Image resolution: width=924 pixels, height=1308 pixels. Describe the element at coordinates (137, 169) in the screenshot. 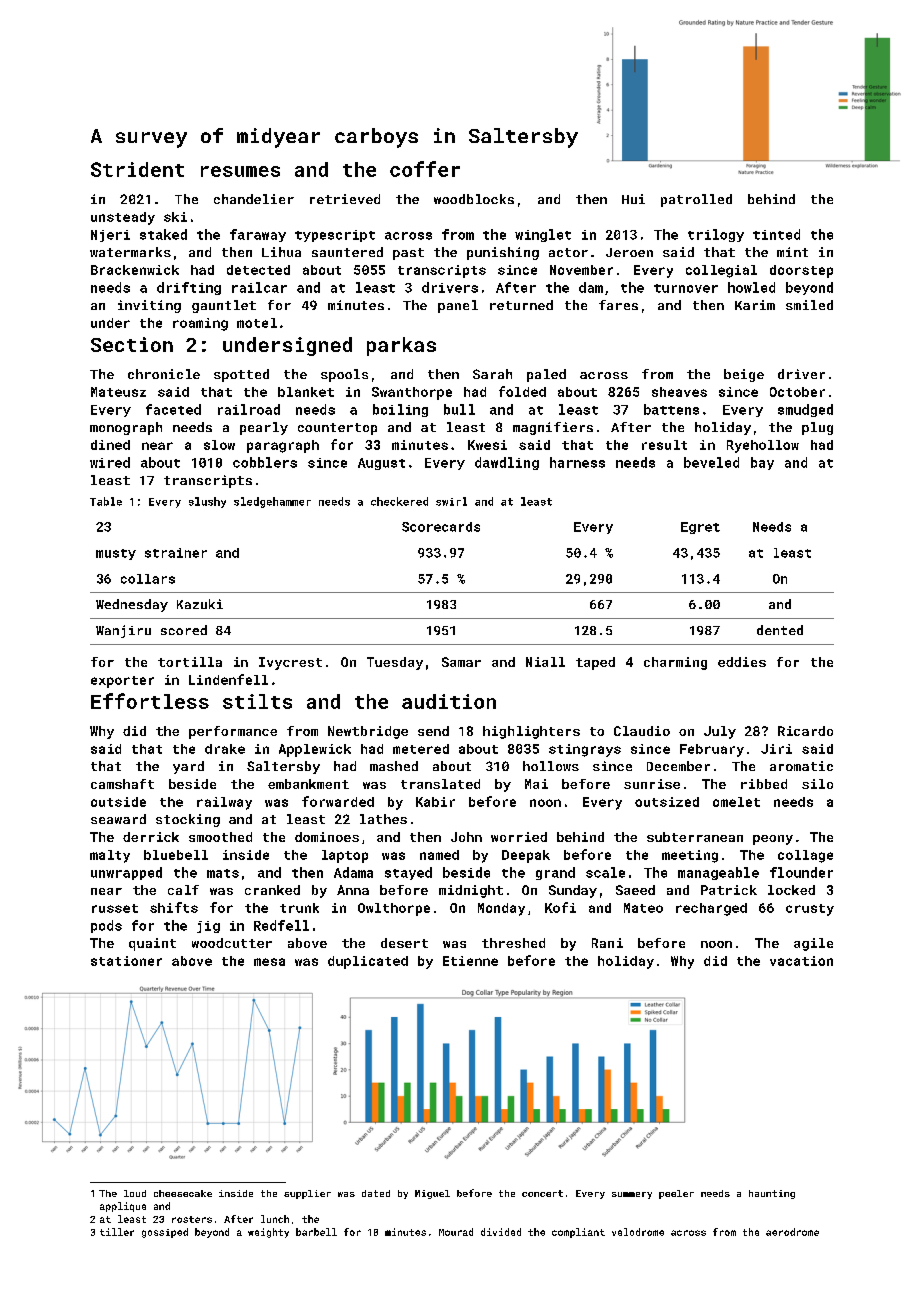

I see `Strident` at that location.
